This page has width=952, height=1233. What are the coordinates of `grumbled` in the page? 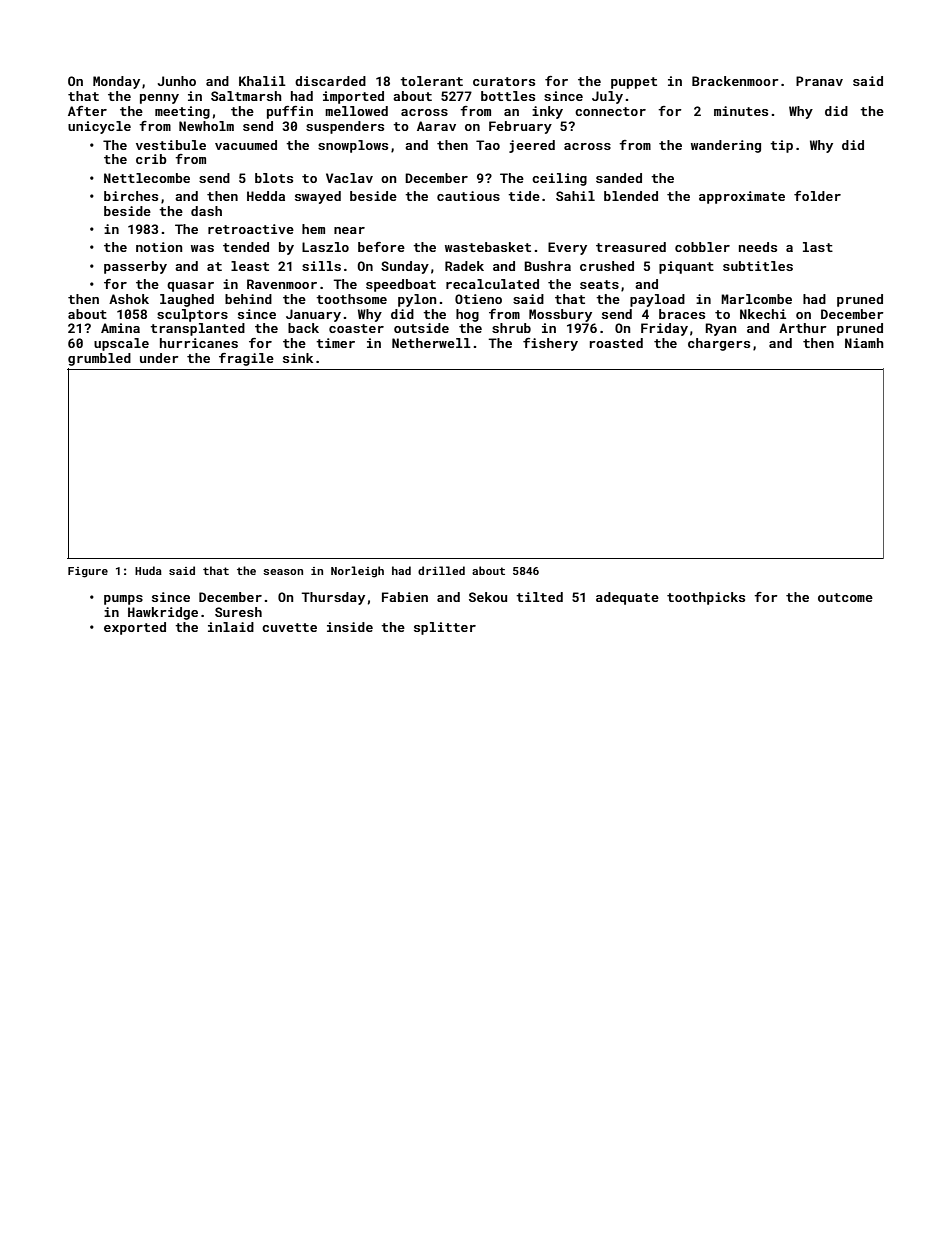 It's located at (99, 359).
